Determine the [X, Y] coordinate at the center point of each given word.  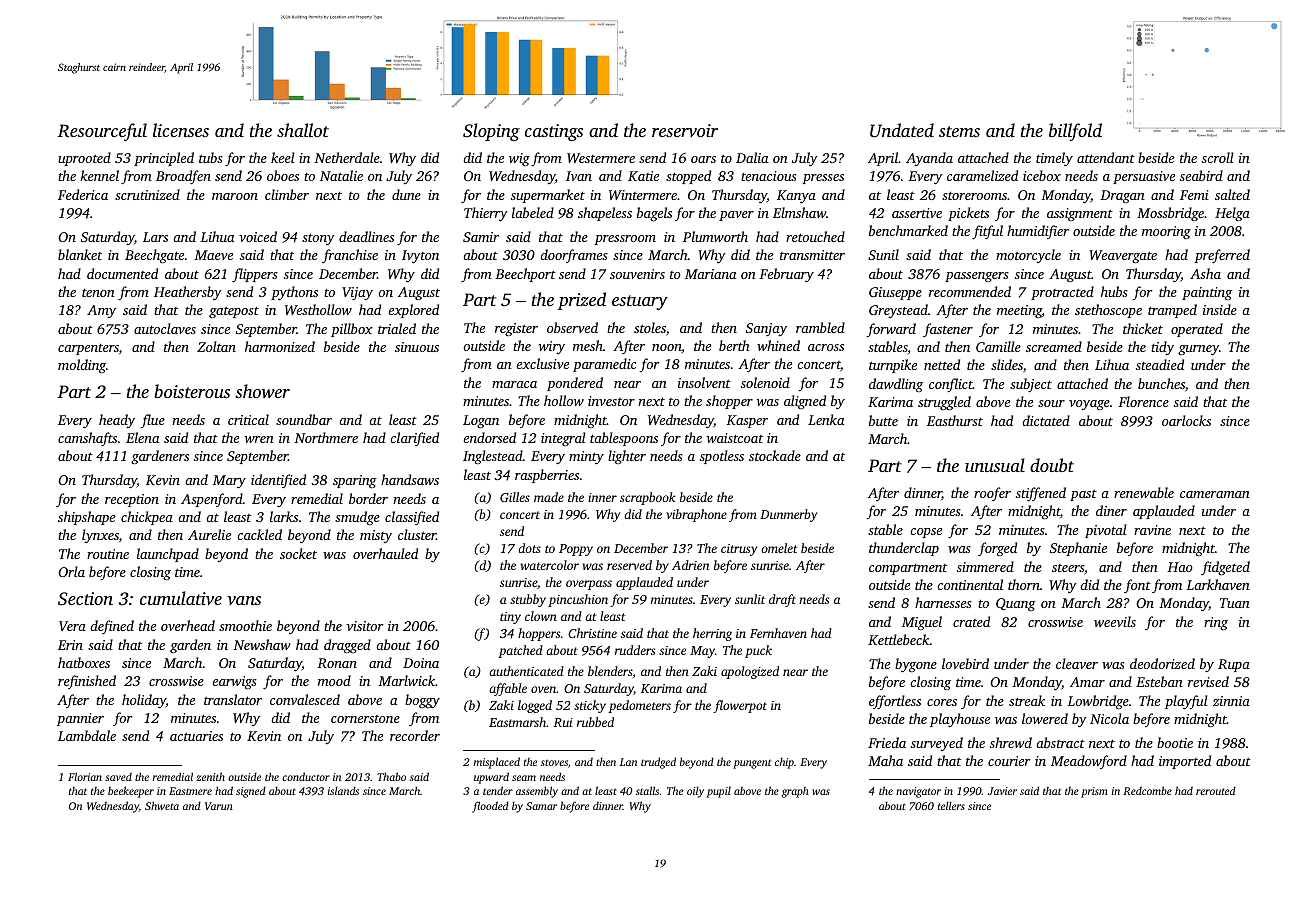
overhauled [385, 553]
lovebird [965, 663]
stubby [528, 600]
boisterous [192, 391]
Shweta [162, 805]
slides [1007, 364]
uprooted [84, 159]
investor [611, 401]
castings [554, 132]
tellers [951, 805]
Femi [1194, 195]
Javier [1002, 791]
